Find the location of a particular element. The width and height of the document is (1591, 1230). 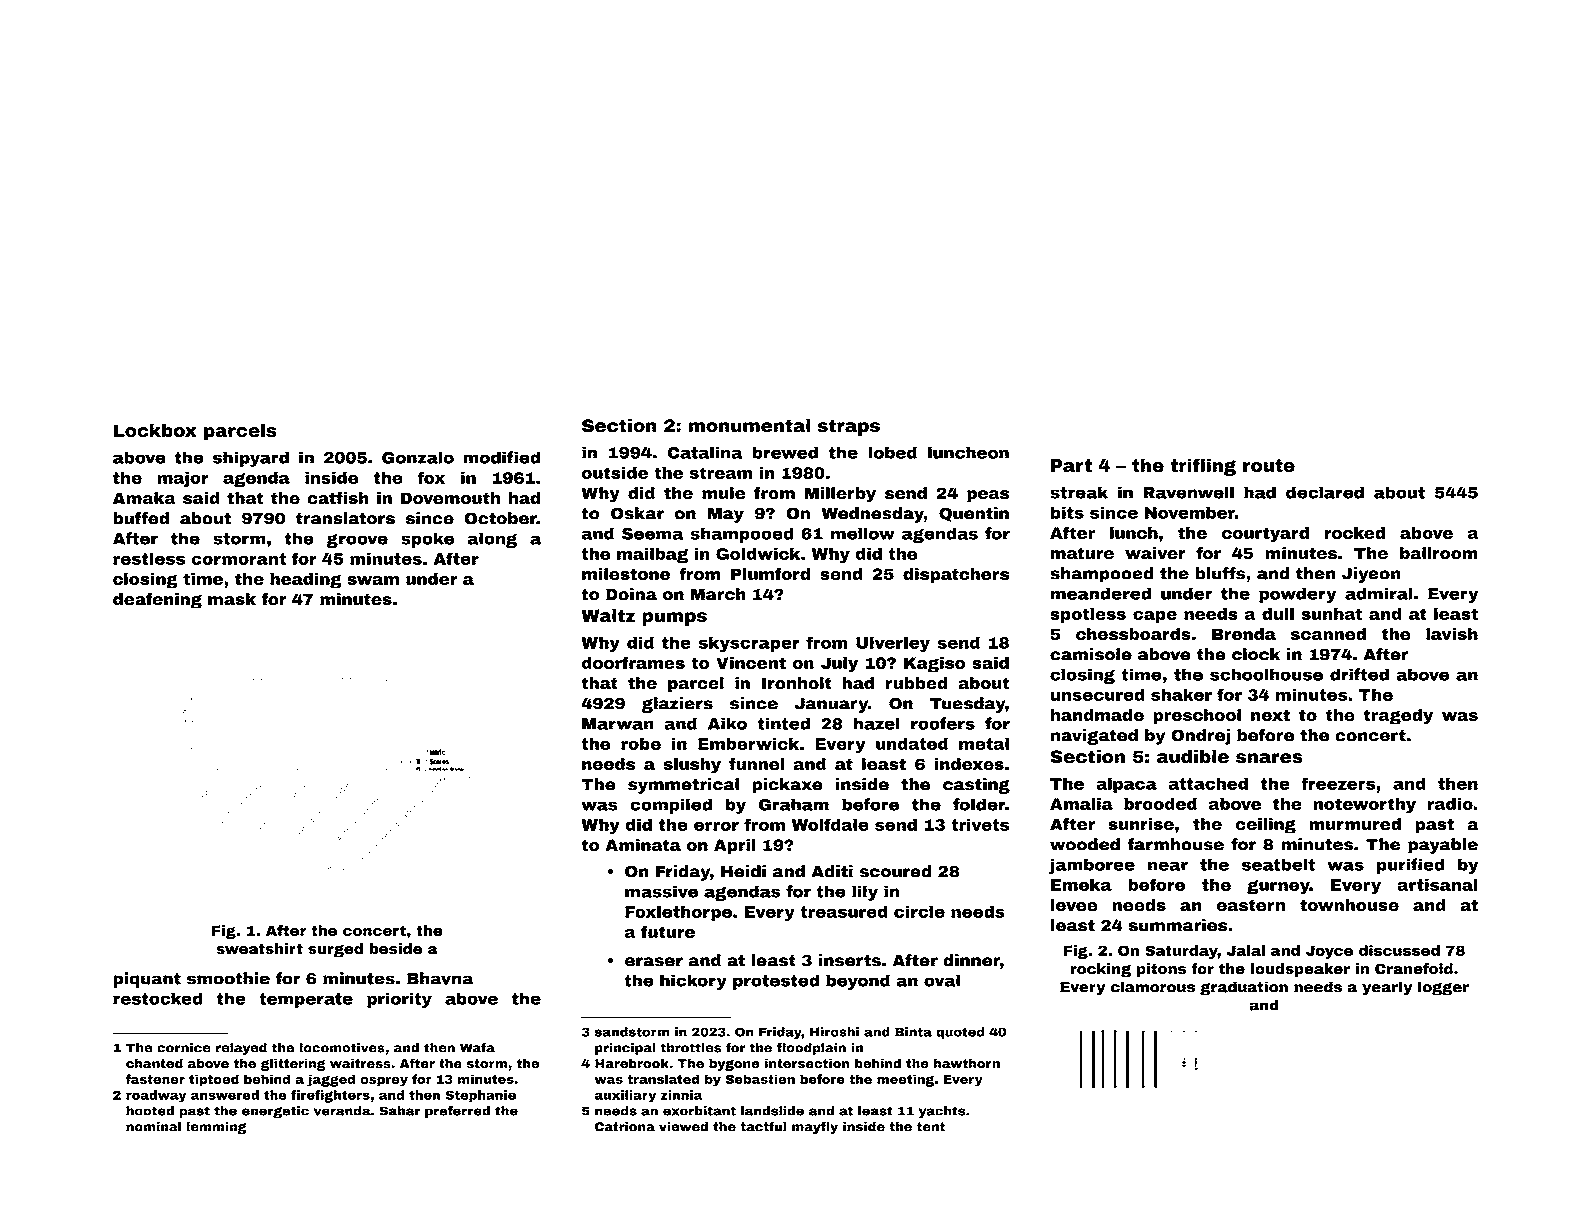

declared is located at coordinates (1325, 492).
